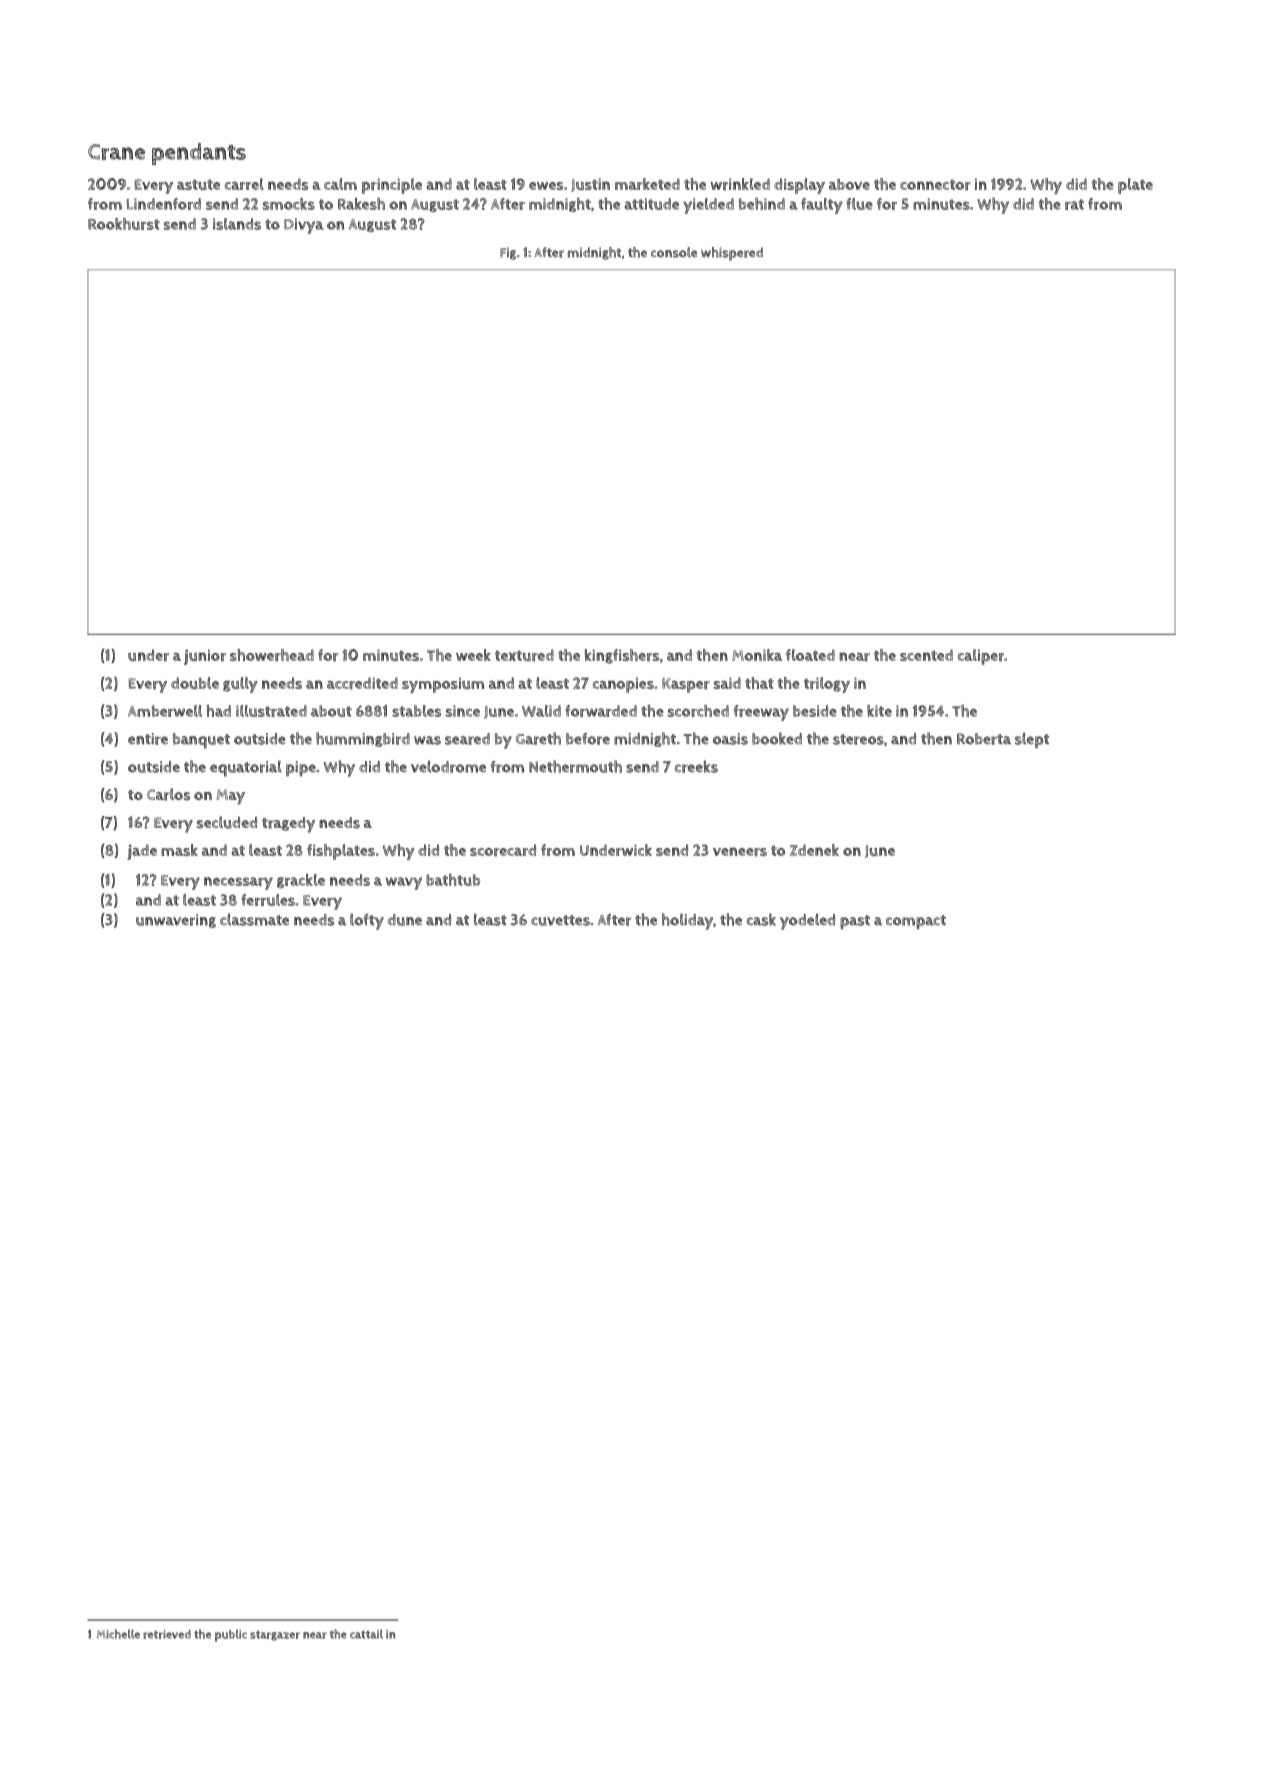  I want to click on Crane, so click(116, 152).
